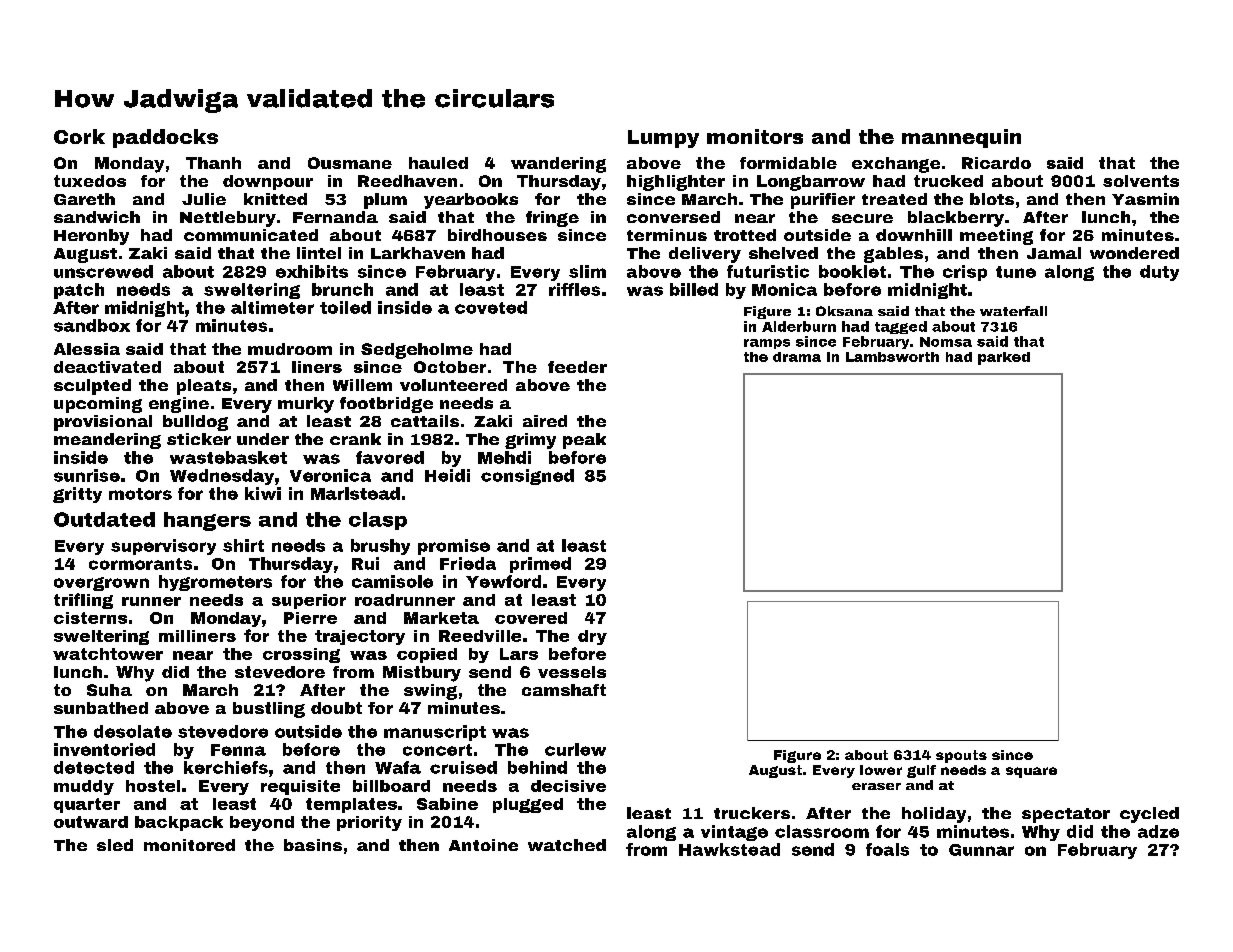  Describe the element at coordinates (961, 756) in the image. I see `spouts` at that location.
